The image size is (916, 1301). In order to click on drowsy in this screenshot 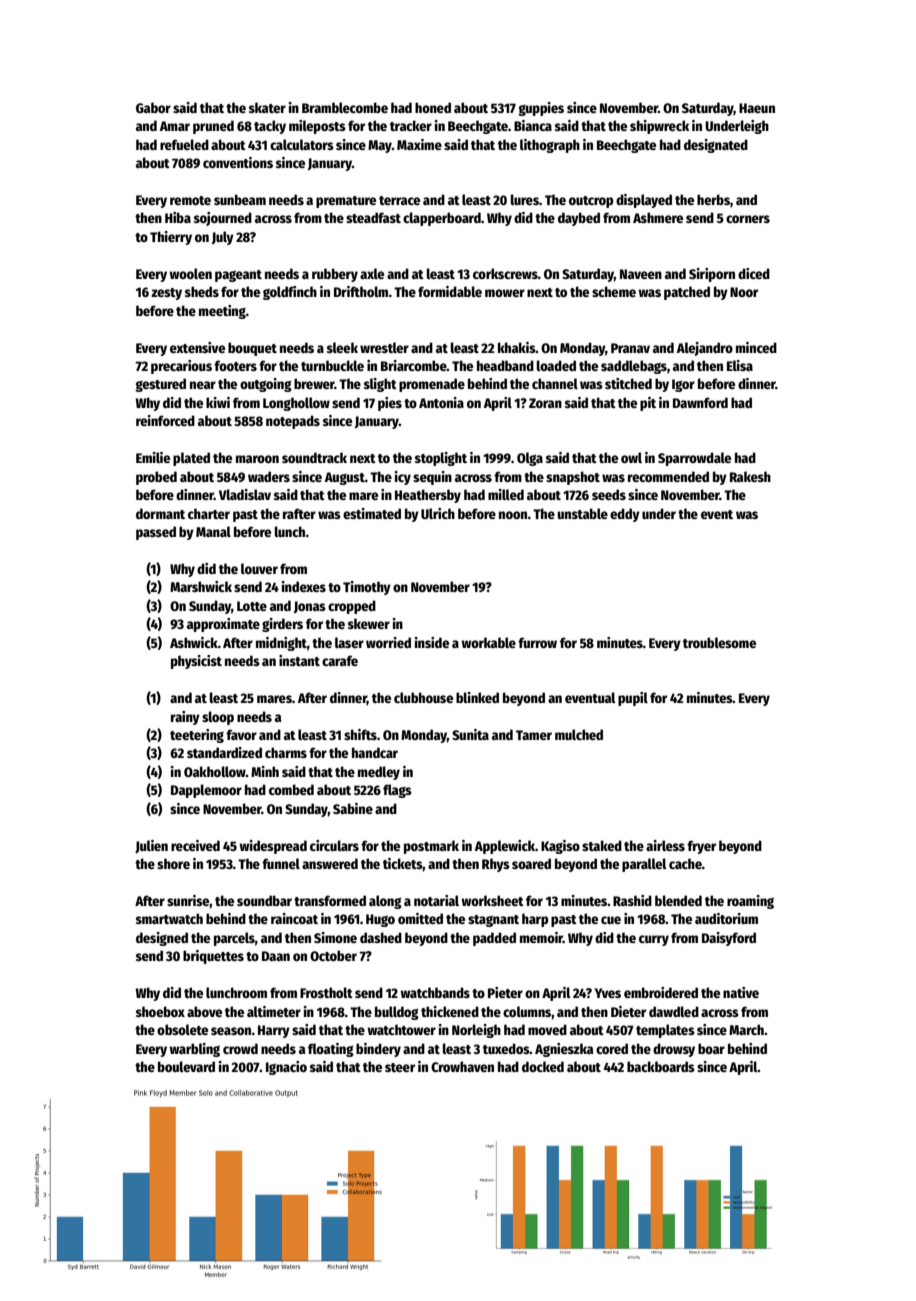, I will do `click(674, 1050)`.
